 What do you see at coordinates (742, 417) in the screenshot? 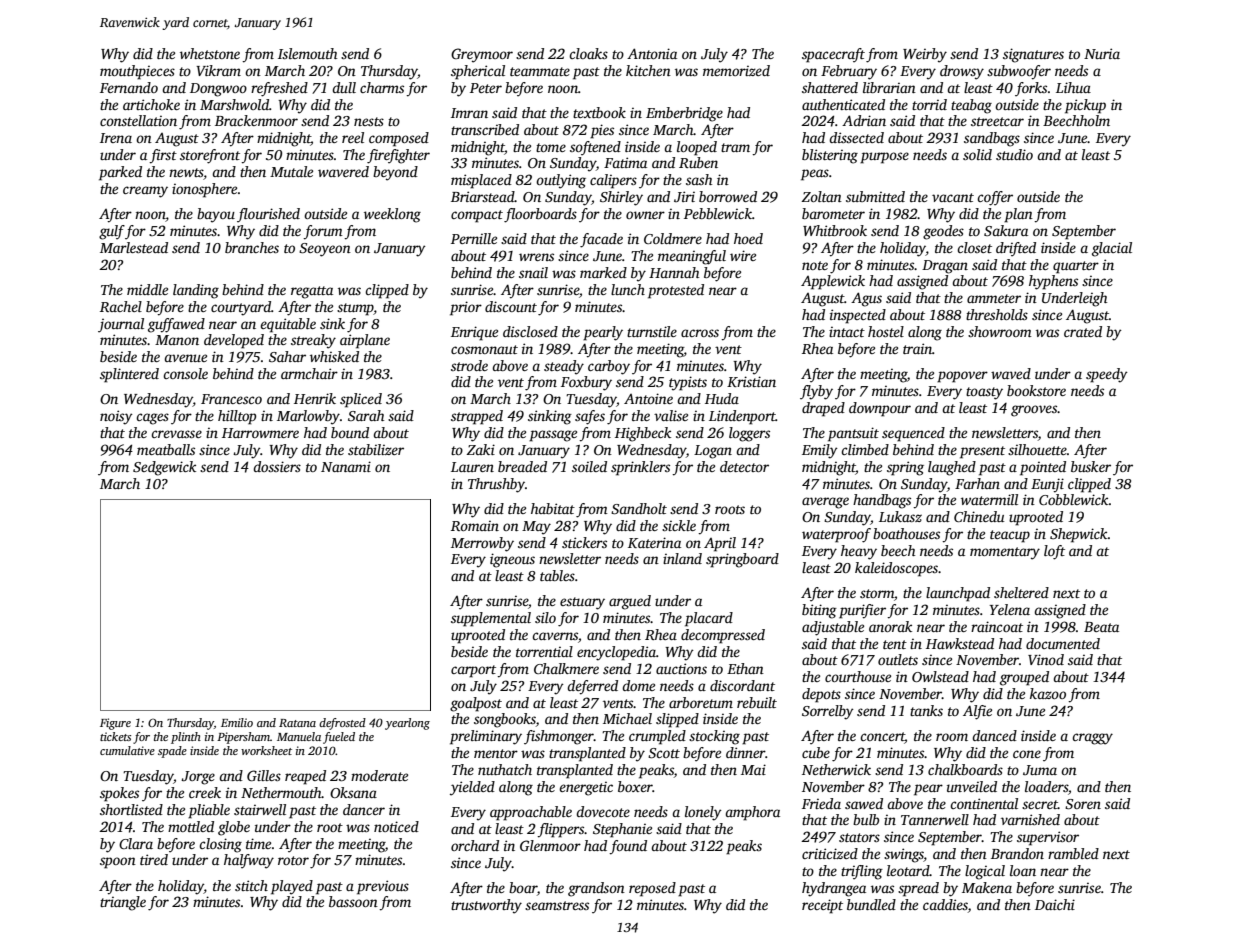
I see `Lindenport` at bounding box center [742, 417].
